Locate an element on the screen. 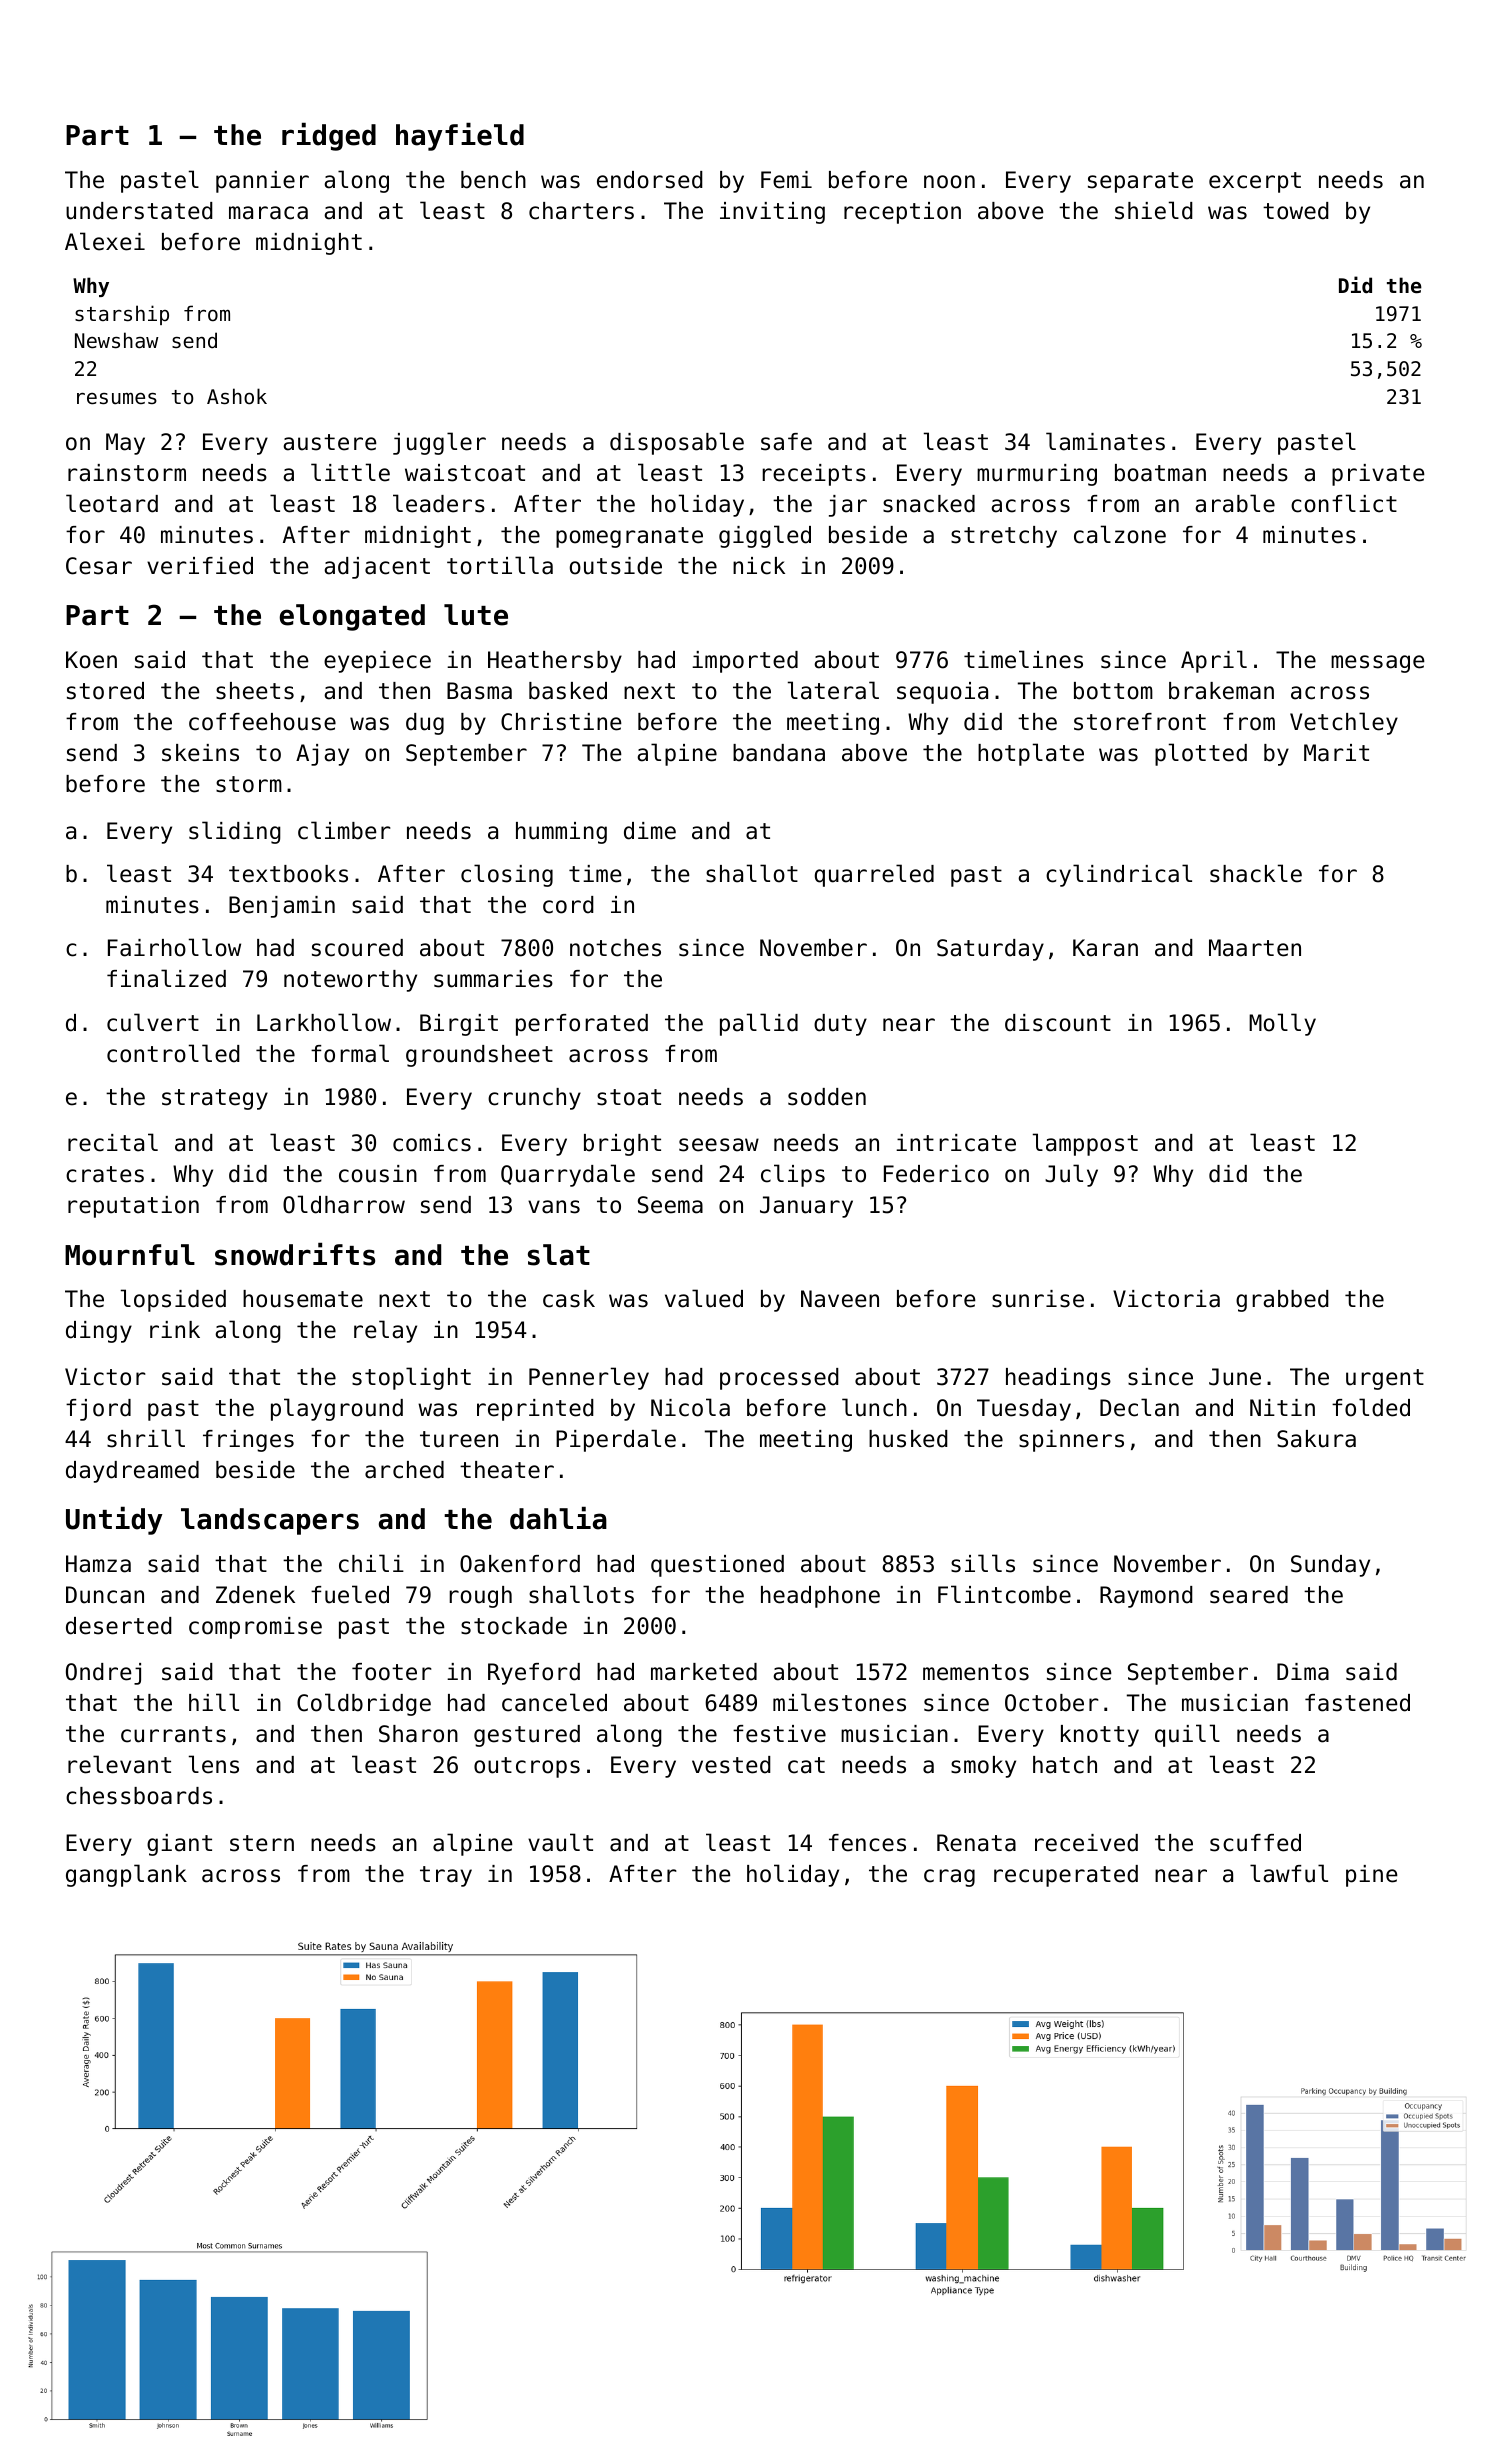  received is located at coordinates (1086, 1843).
